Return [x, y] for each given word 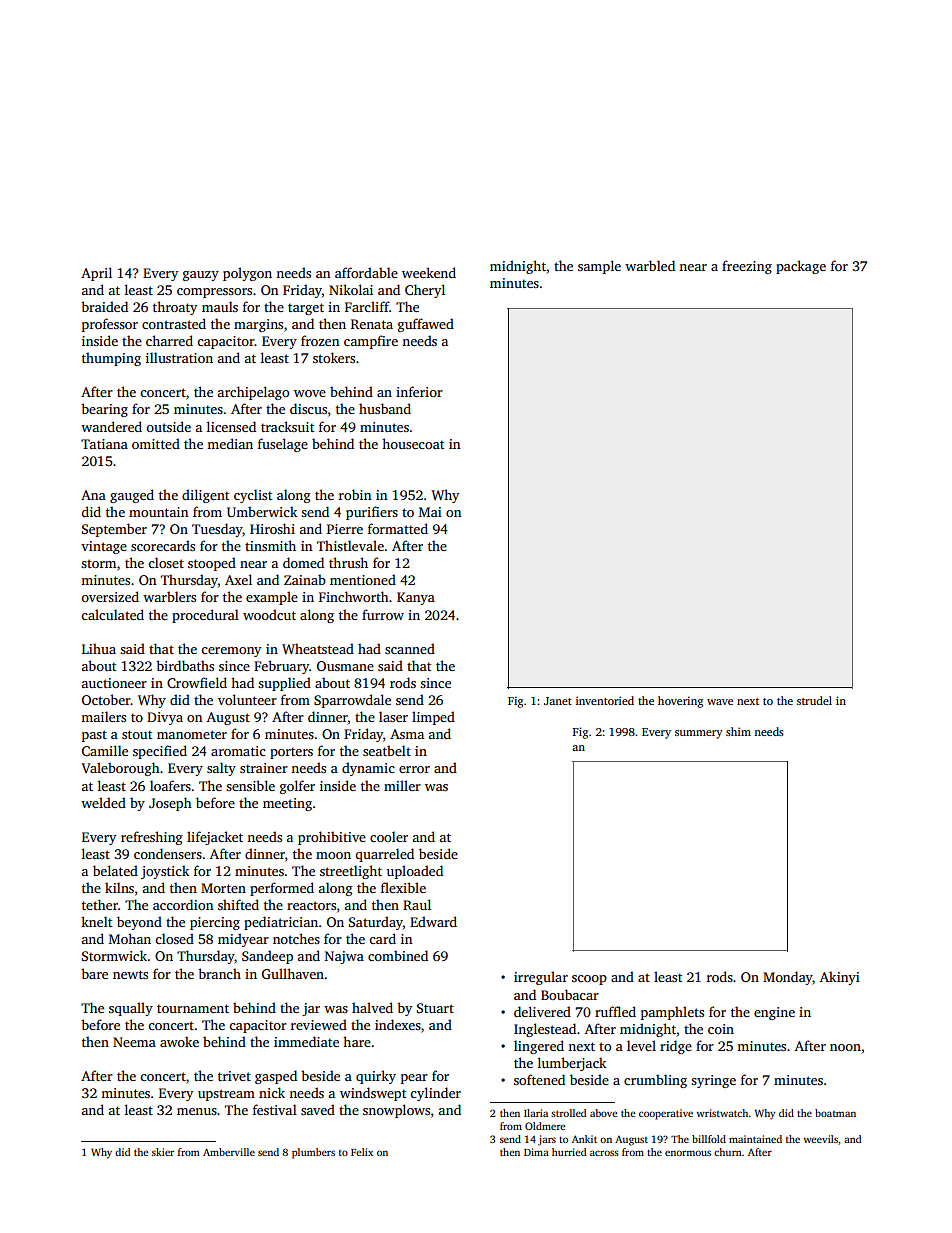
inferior [419, 391]
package [801, 267]
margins [258, 325]
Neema [134, 1042]
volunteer [247, 699]
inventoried [605, 700]
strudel [814, 700]
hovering [680, 702]
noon [845, 1047]
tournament [193, 1008]
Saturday [376, 923]
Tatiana [104, 444]
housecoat [413, 443]
